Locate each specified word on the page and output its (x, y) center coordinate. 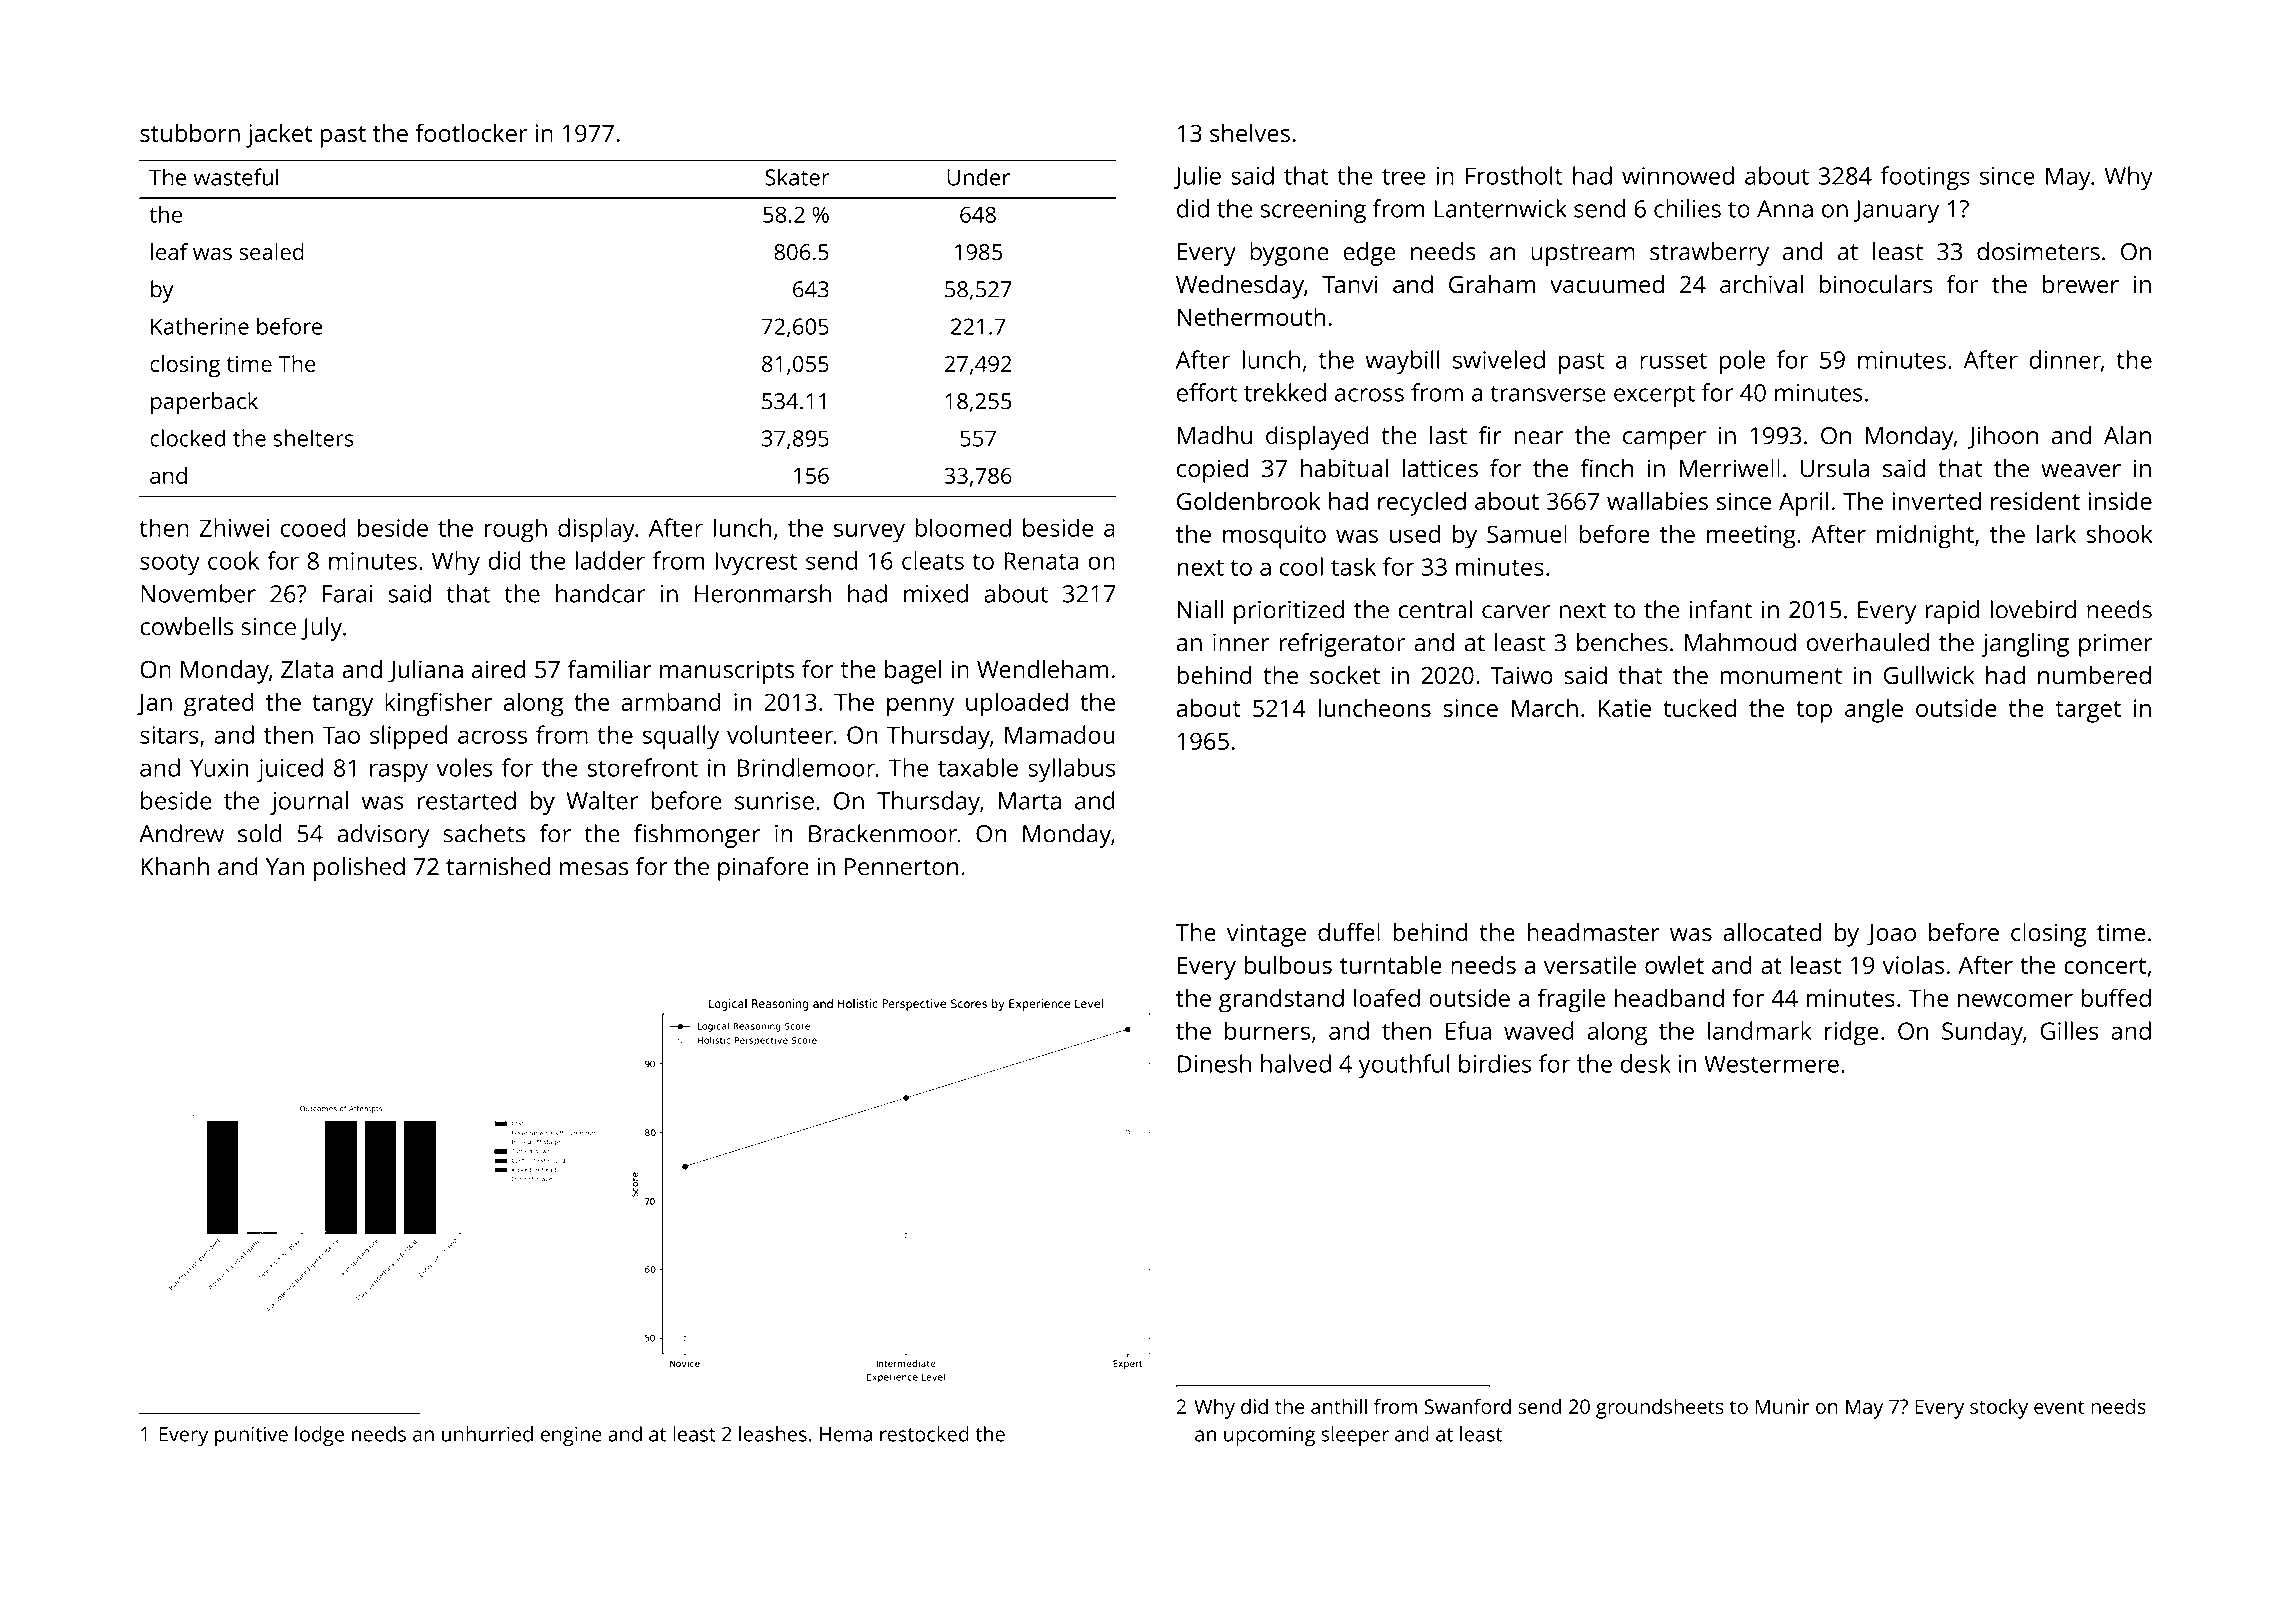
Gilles (2069, 1030)
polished (359, 869)
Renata (1041, 561)
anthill (1339, 1406)
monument (1781, 676)
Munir (1782, 1406)
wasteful (235, 177)
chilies (1687, 208)
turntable (1391, 964)
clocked (187, 438)
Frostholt (1514, 175)
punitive (251, 1436)
